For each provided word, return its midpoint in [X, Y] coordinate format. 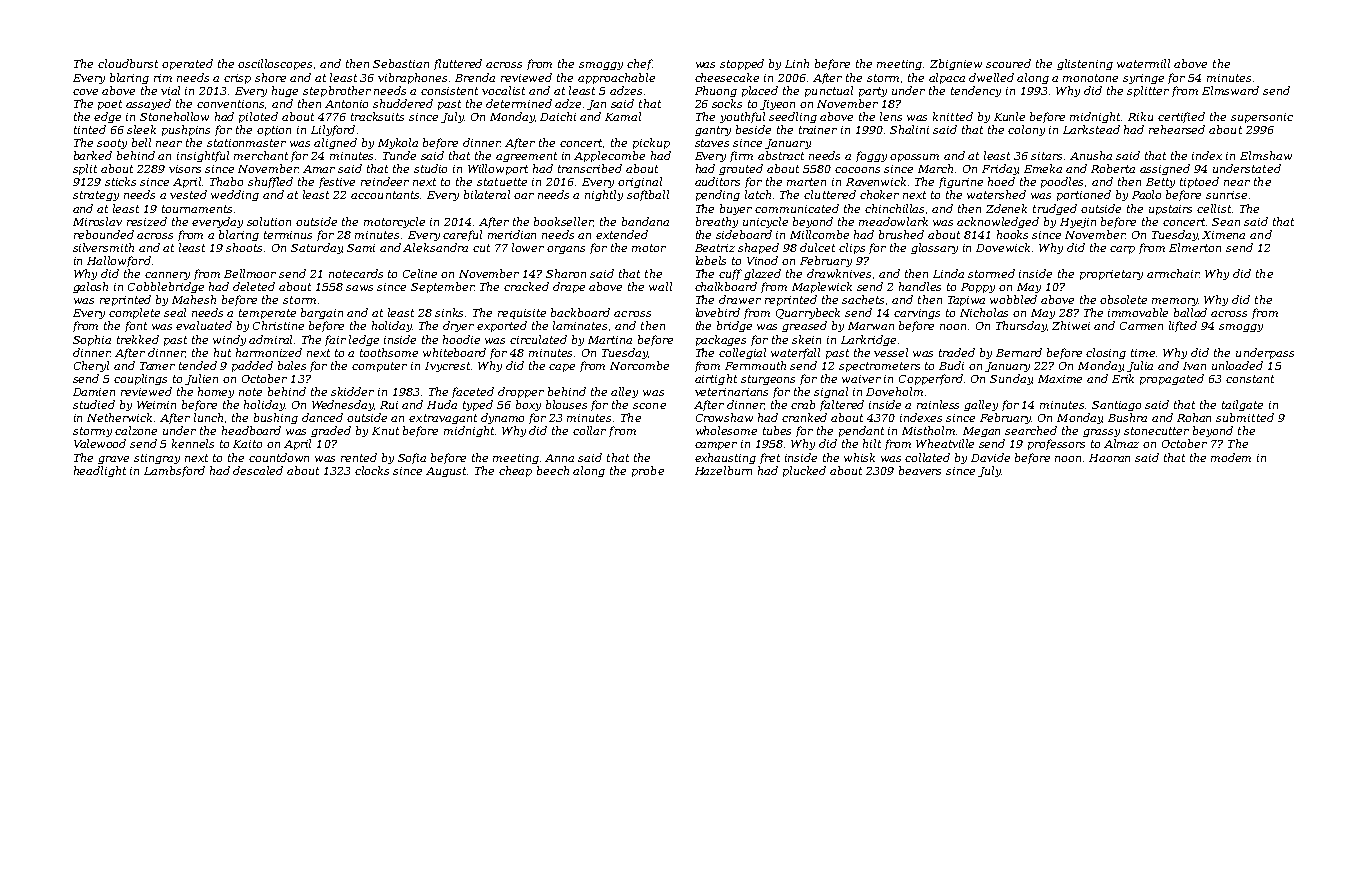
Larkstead [1091, 129]
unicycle [765, 222]
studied [94, 404]
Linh [797, 63]
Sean [1226, 222]
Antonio [346, 104]
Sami [361, 248]
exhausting [725, 458]
